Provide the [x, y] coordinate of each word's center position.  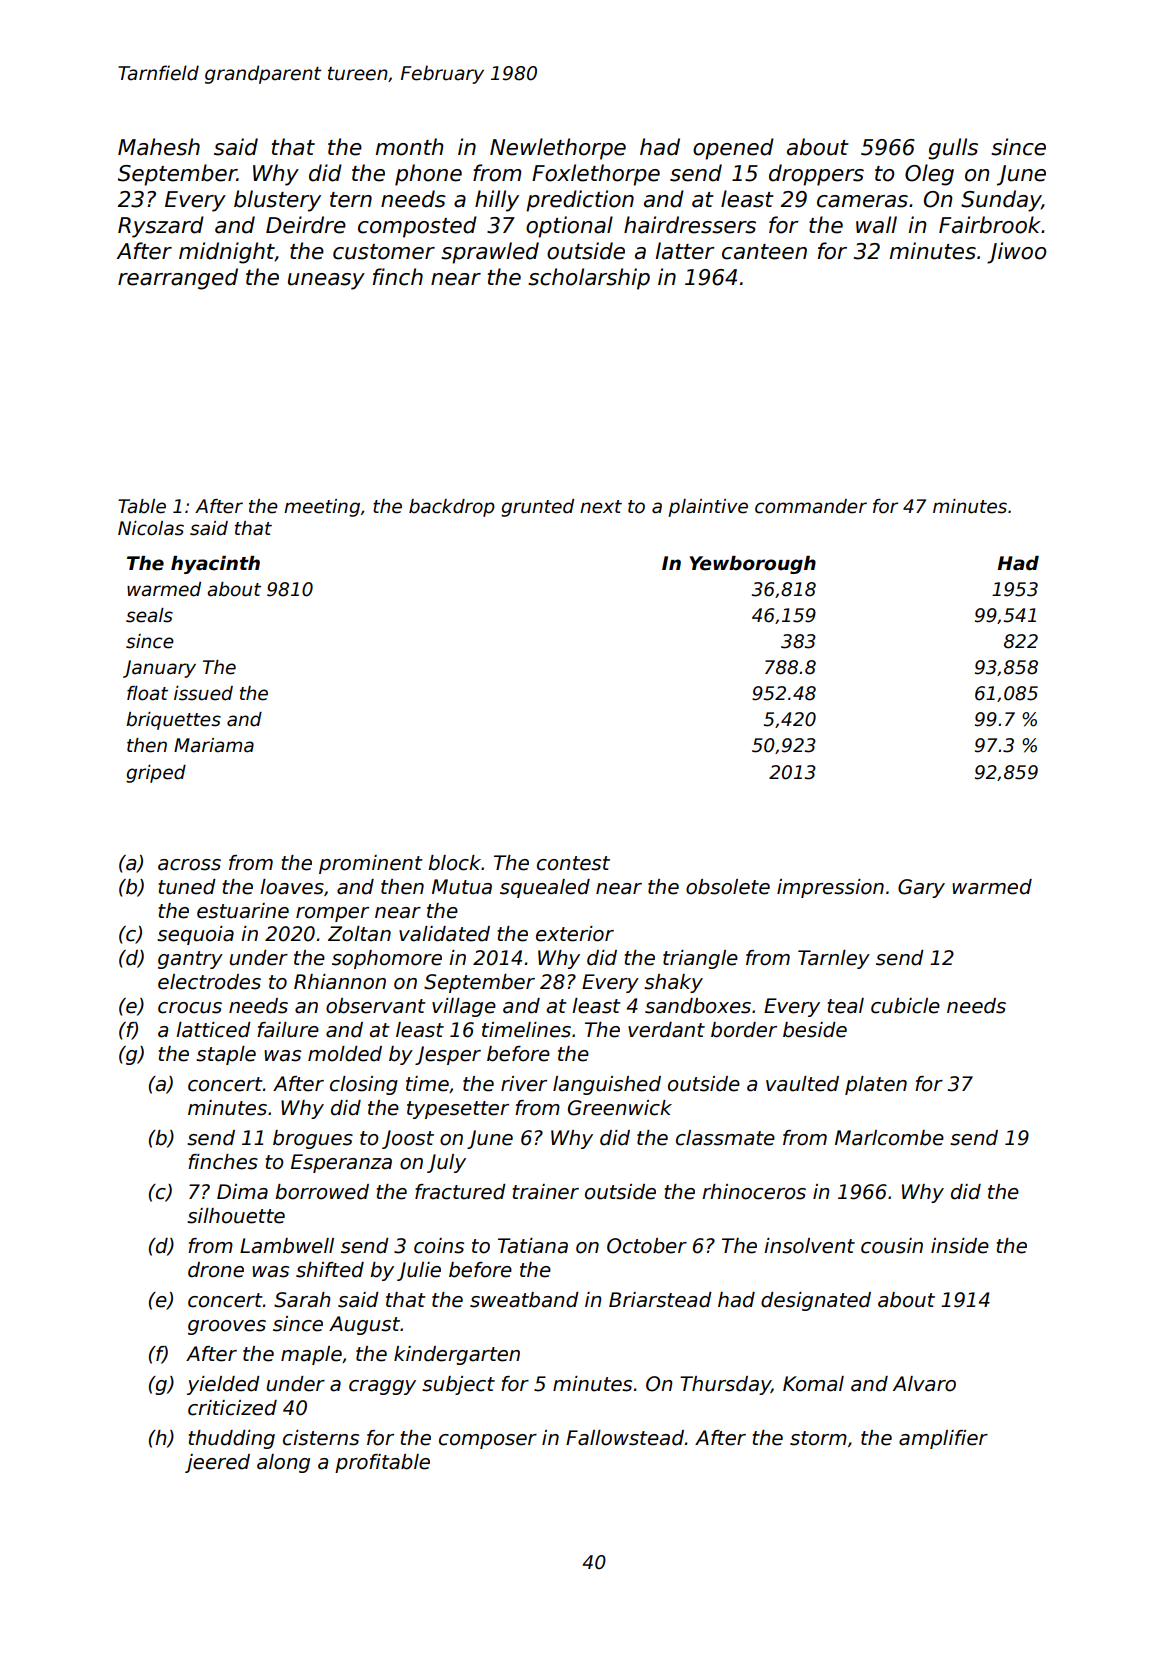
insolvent [809, 1246]
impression [830, 888]
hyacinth [215, 565]
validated [444, 934]
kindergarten [457, 1355]
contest [573, 863]
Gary [921, 888]
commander [811, 506]
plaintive [708, 508]
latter [685, 251]
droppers [816, 175]
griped [156, 774]
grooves [227, 1327]
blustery [277, 201]
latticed [213, 1030]
